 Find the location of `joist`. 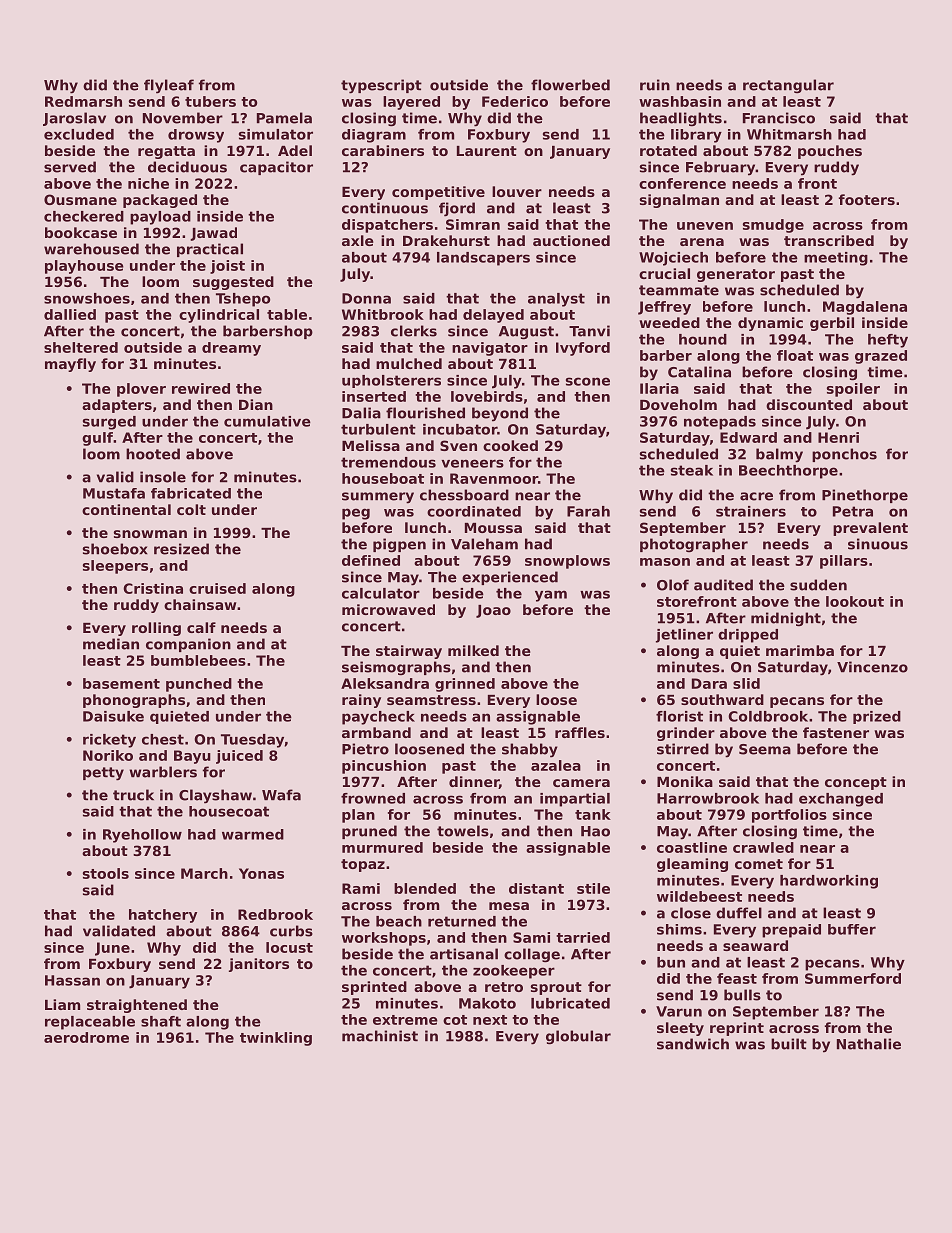

joist is located at coordinates (227, 267).
